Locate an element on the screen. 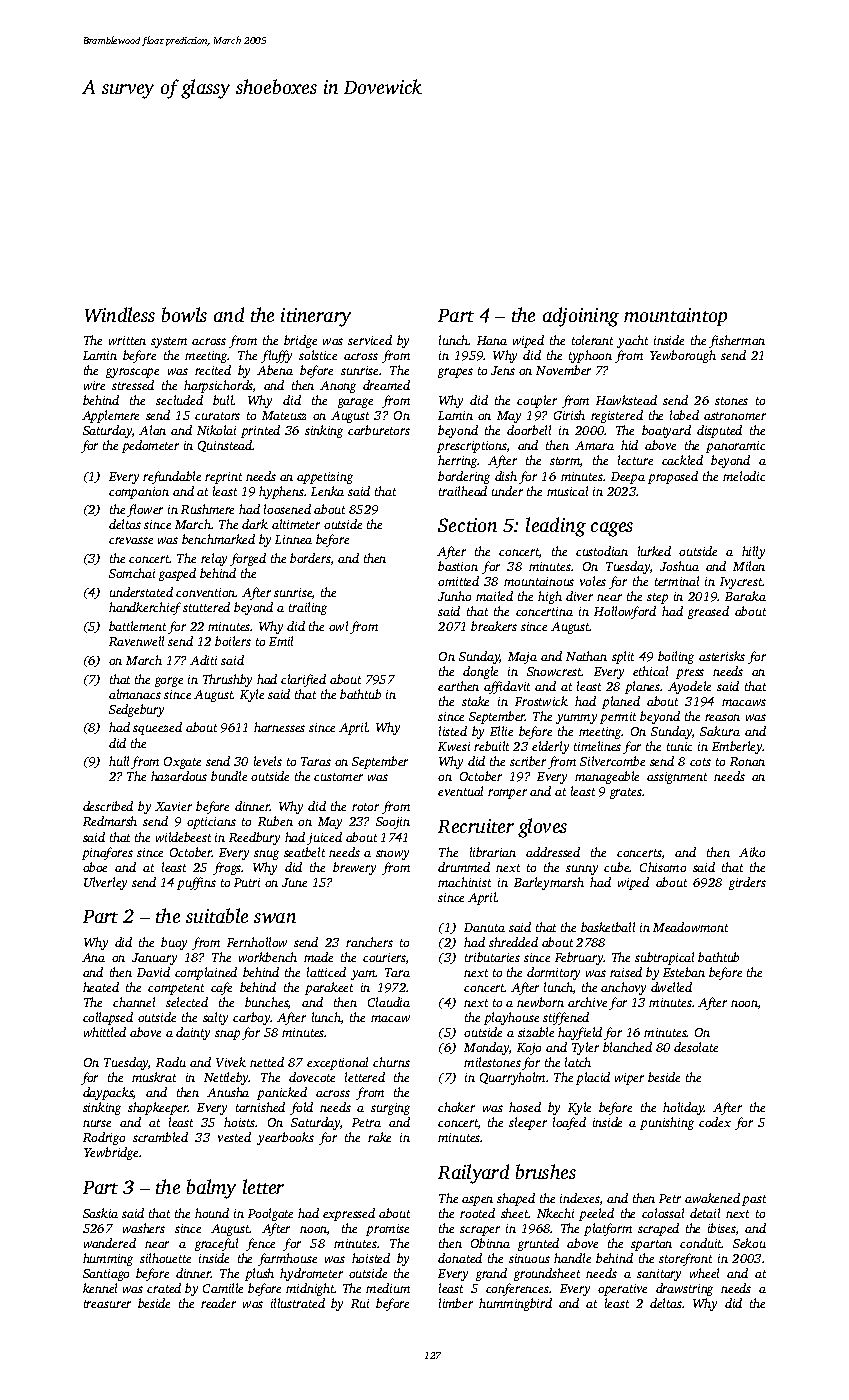  frogs is located at coordinates (227, 868).
